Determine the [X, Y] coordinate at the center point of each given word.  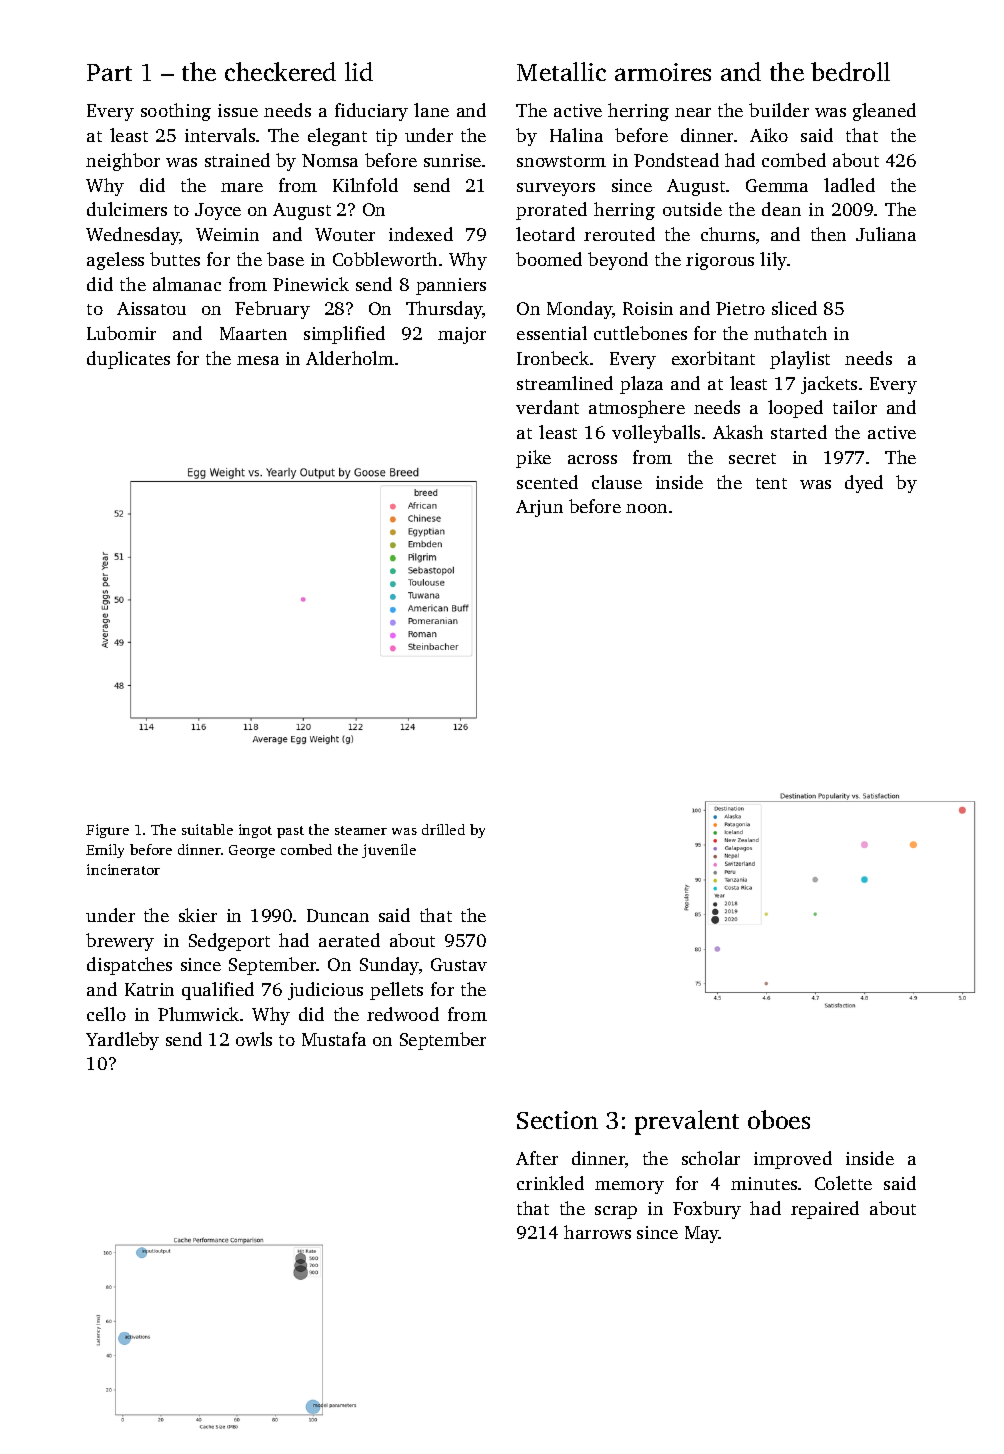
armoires [663, 72]
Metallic [561, 71]
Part [109, 72]
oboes [779, 1119]
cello [106, 1014]
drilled [443, 829]
